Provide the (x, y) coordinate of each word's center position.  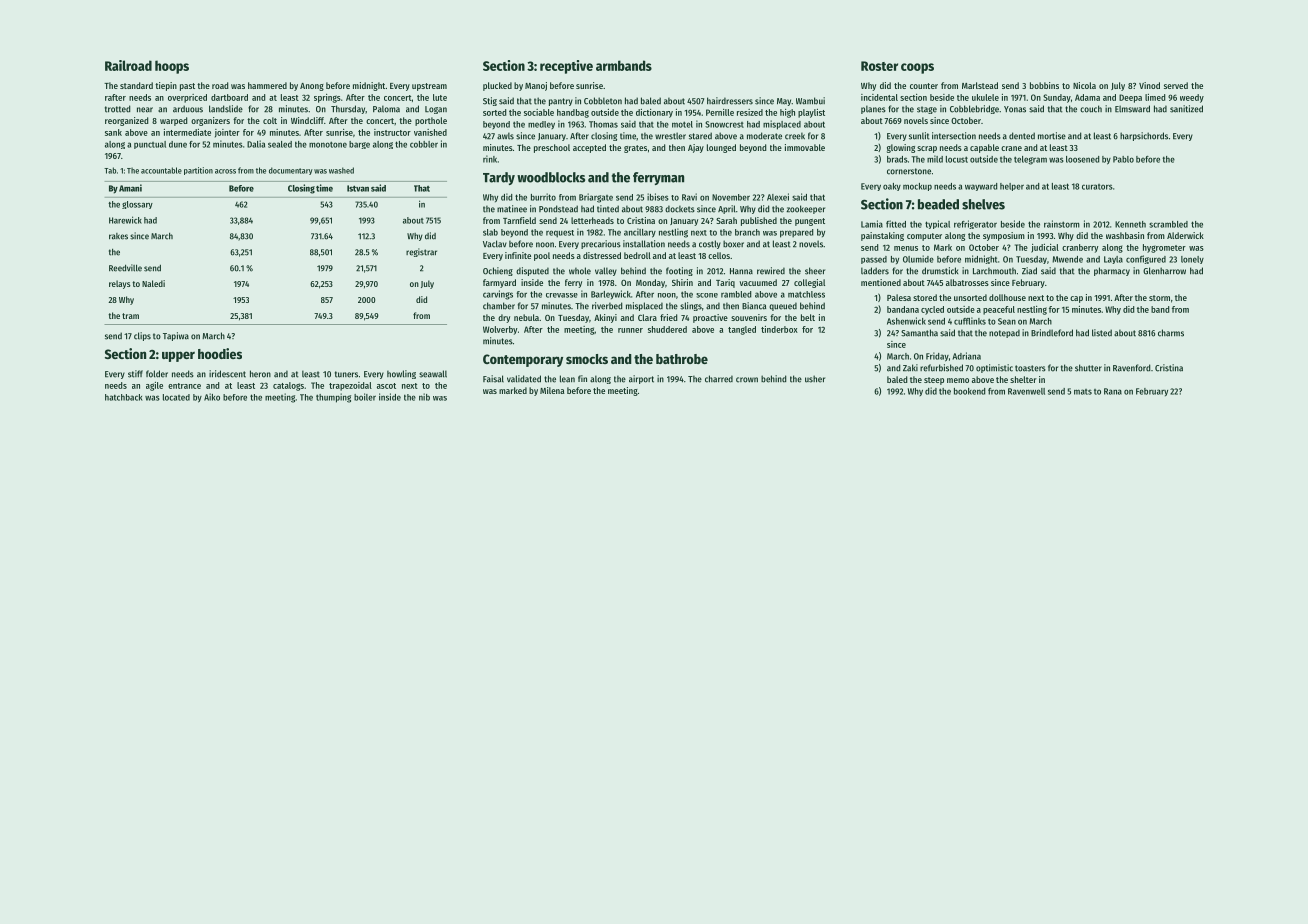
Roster (879, 66)
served (1176, 85)
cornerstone (909, 171)
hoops (172, 67)
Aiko (212, 397)
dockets (680, 209)
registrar (421, 252)
